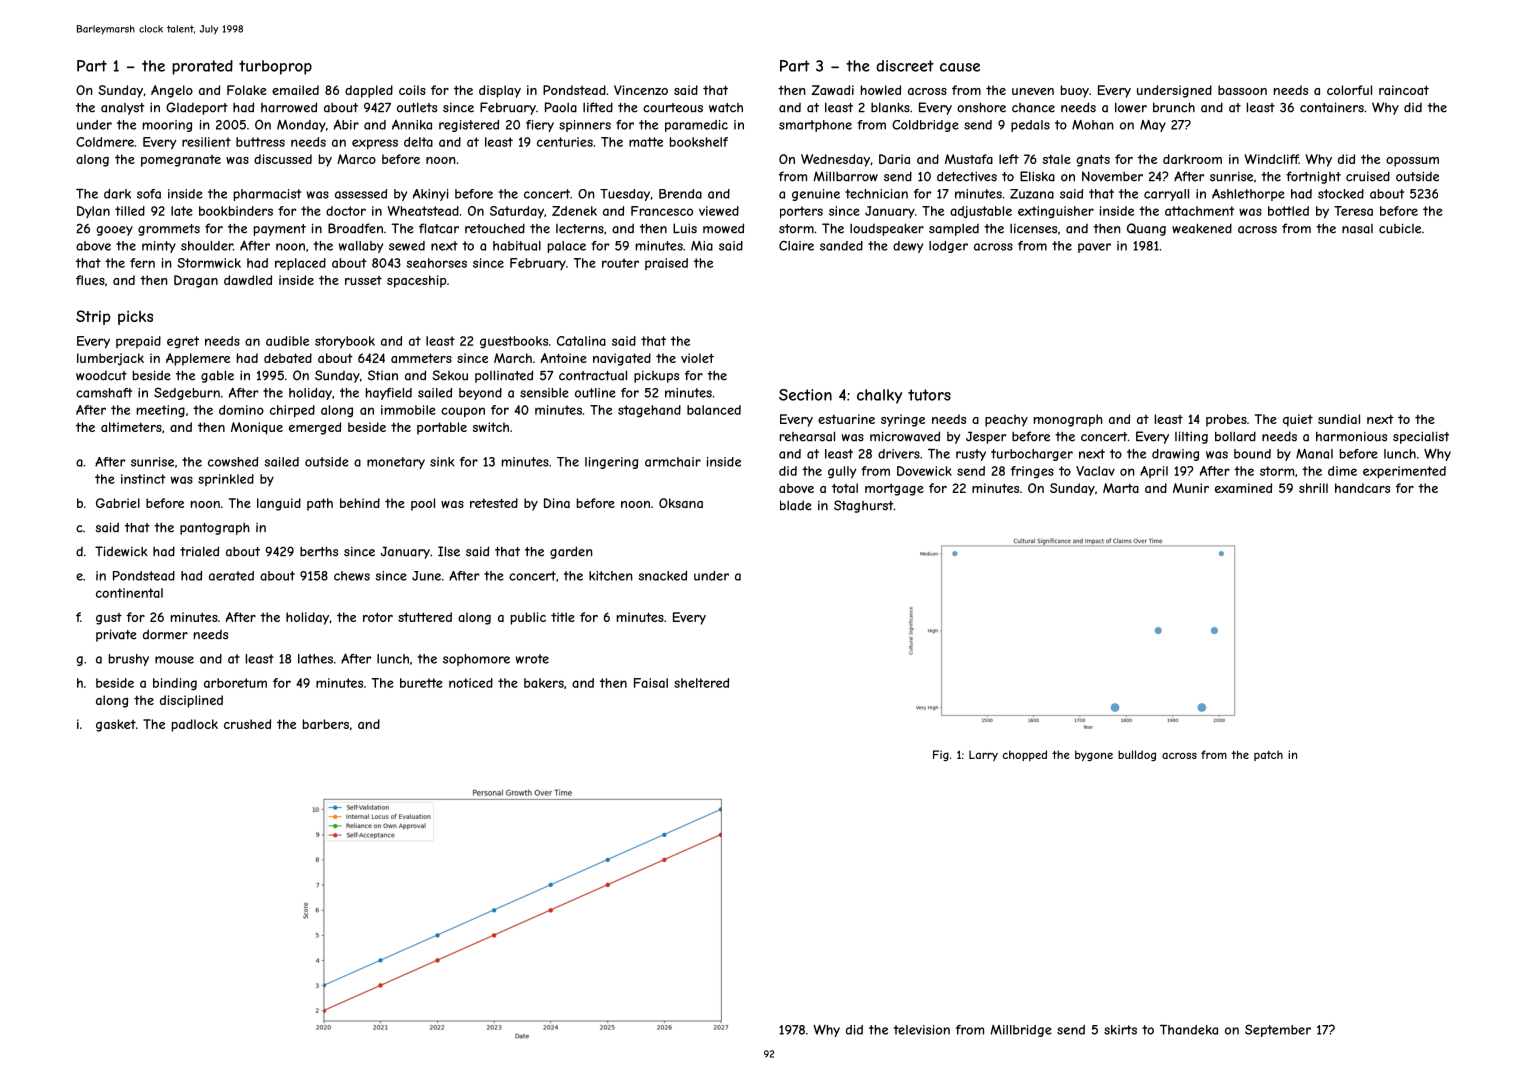  I want to click on snacked, so click(662, 576).
